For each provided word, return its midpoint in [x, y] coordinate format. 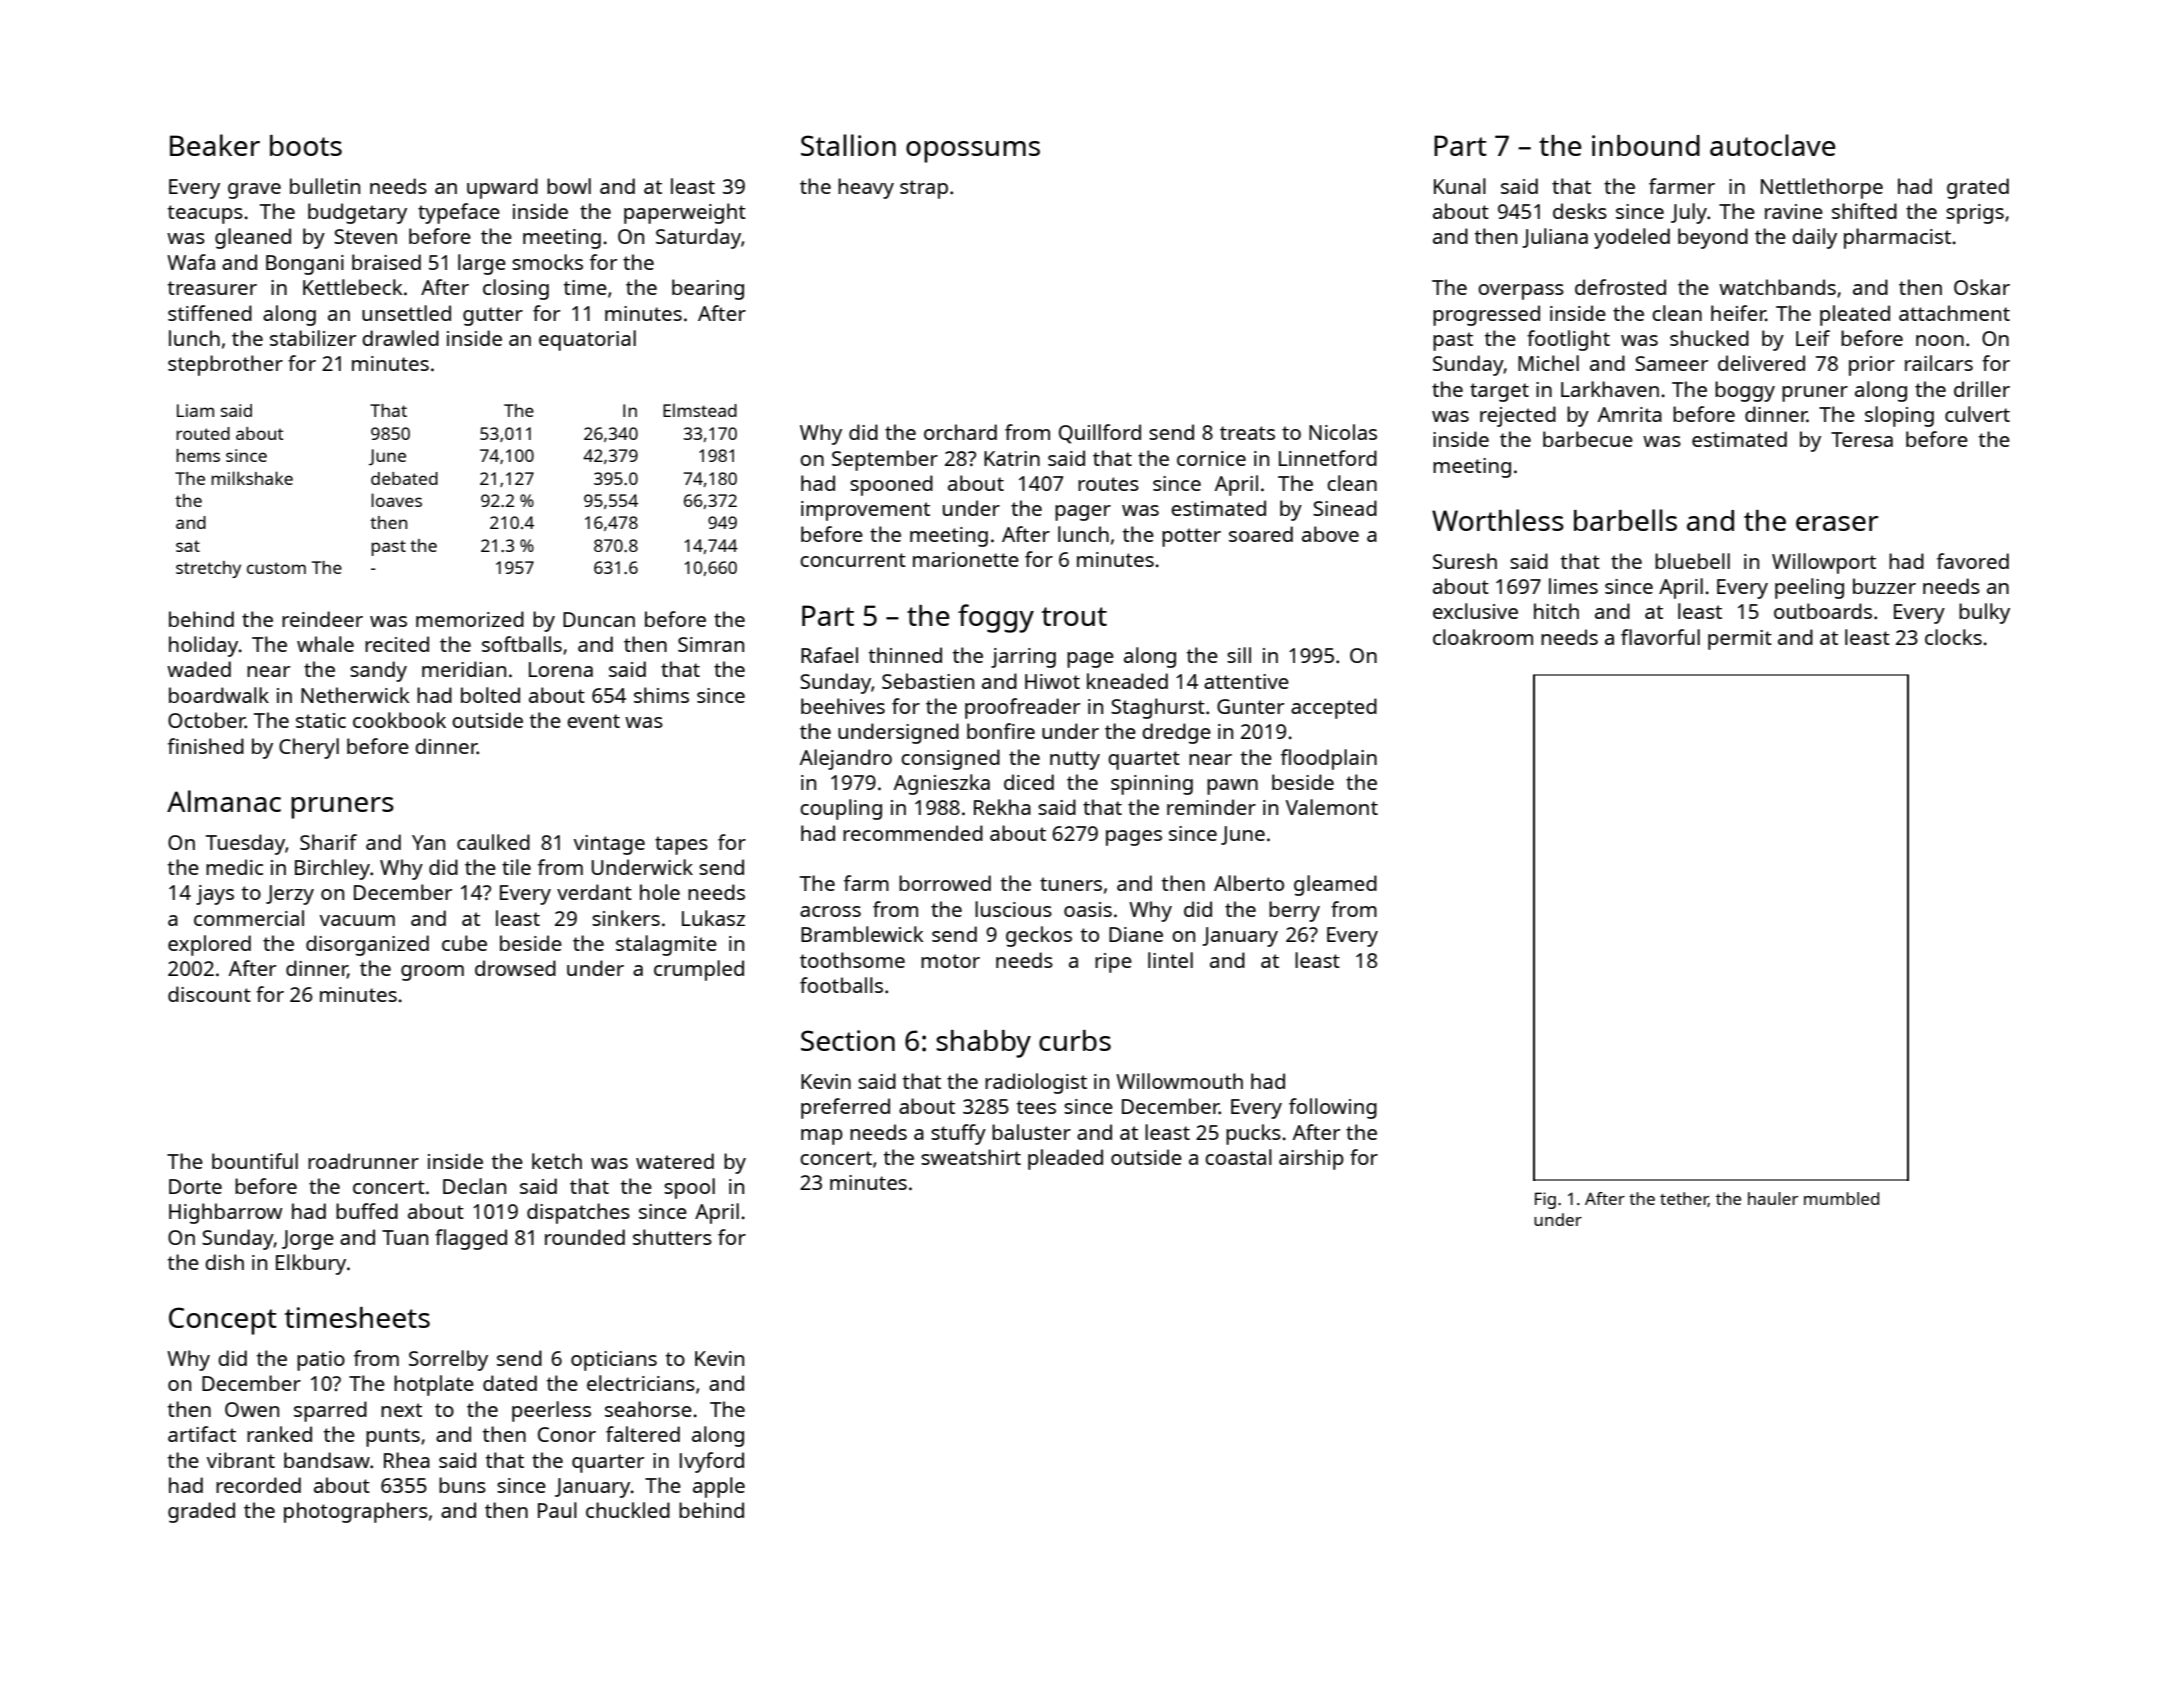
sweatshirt [971, 1157]
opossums [973, 152]
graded [201, 1512]
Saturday [698, 238]
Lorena [561, 669]
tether [1684, 1199]
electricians [641, 1383]
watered [675, 1161]
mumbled [1841, 1198]
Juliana [1555, 238]
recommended [913, 833]
